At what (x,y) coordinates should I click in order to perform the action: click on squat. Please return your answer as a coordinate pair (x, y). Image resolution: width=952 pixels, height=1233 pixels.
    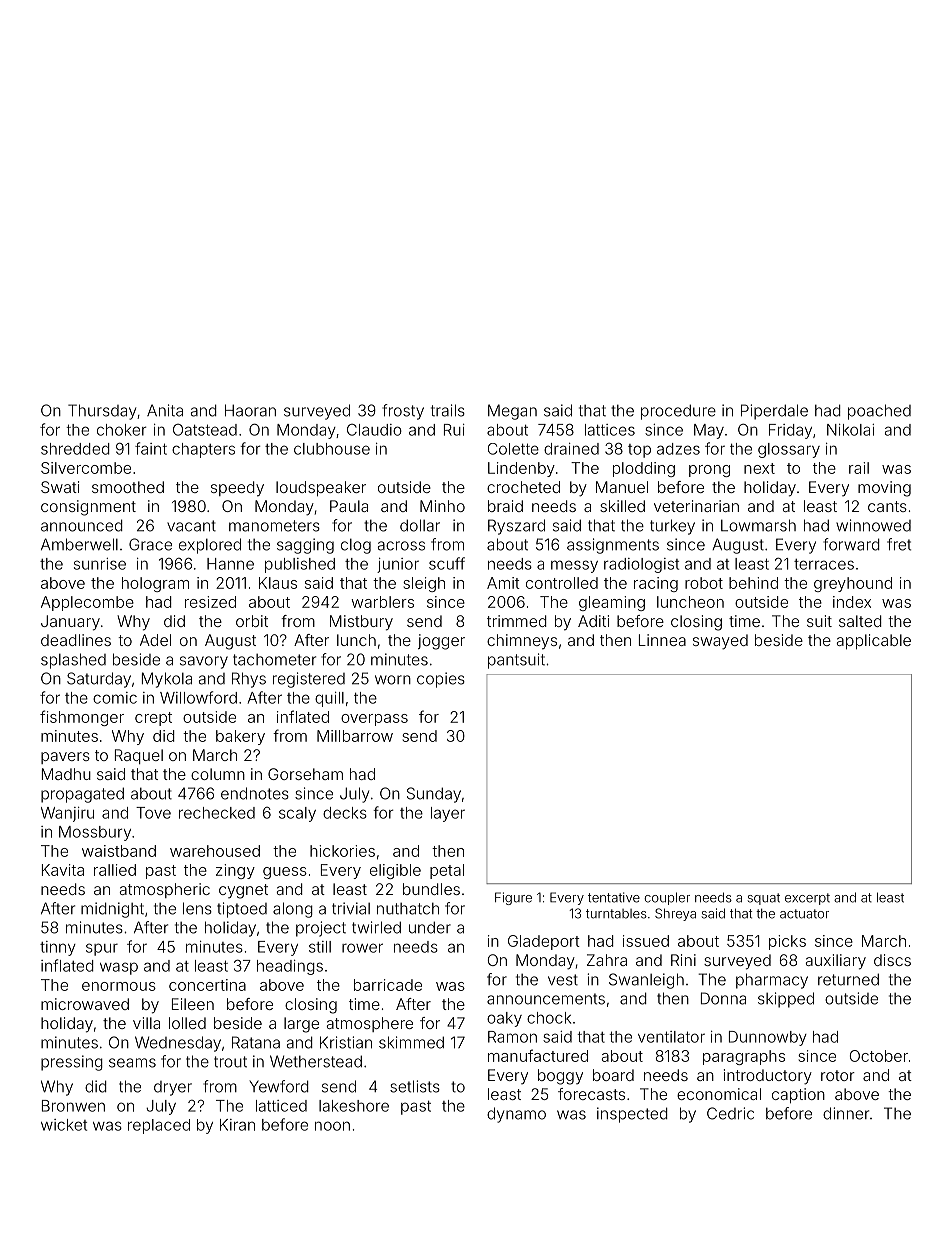
    Looking at the image, I should click on (764, 899).
